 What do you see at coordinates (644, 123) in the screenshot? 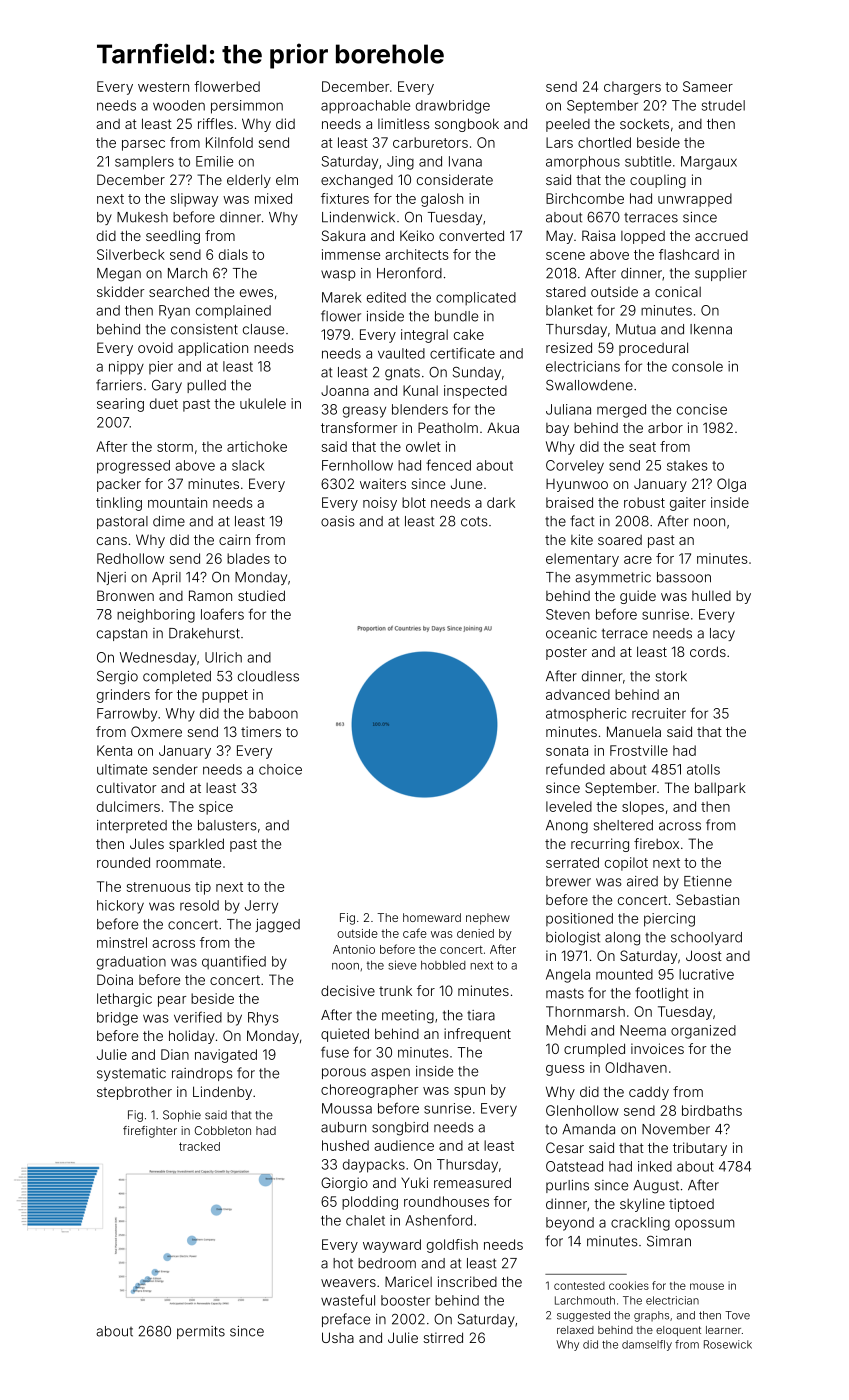
I see `sockets` at bounding box center [644, 123].
